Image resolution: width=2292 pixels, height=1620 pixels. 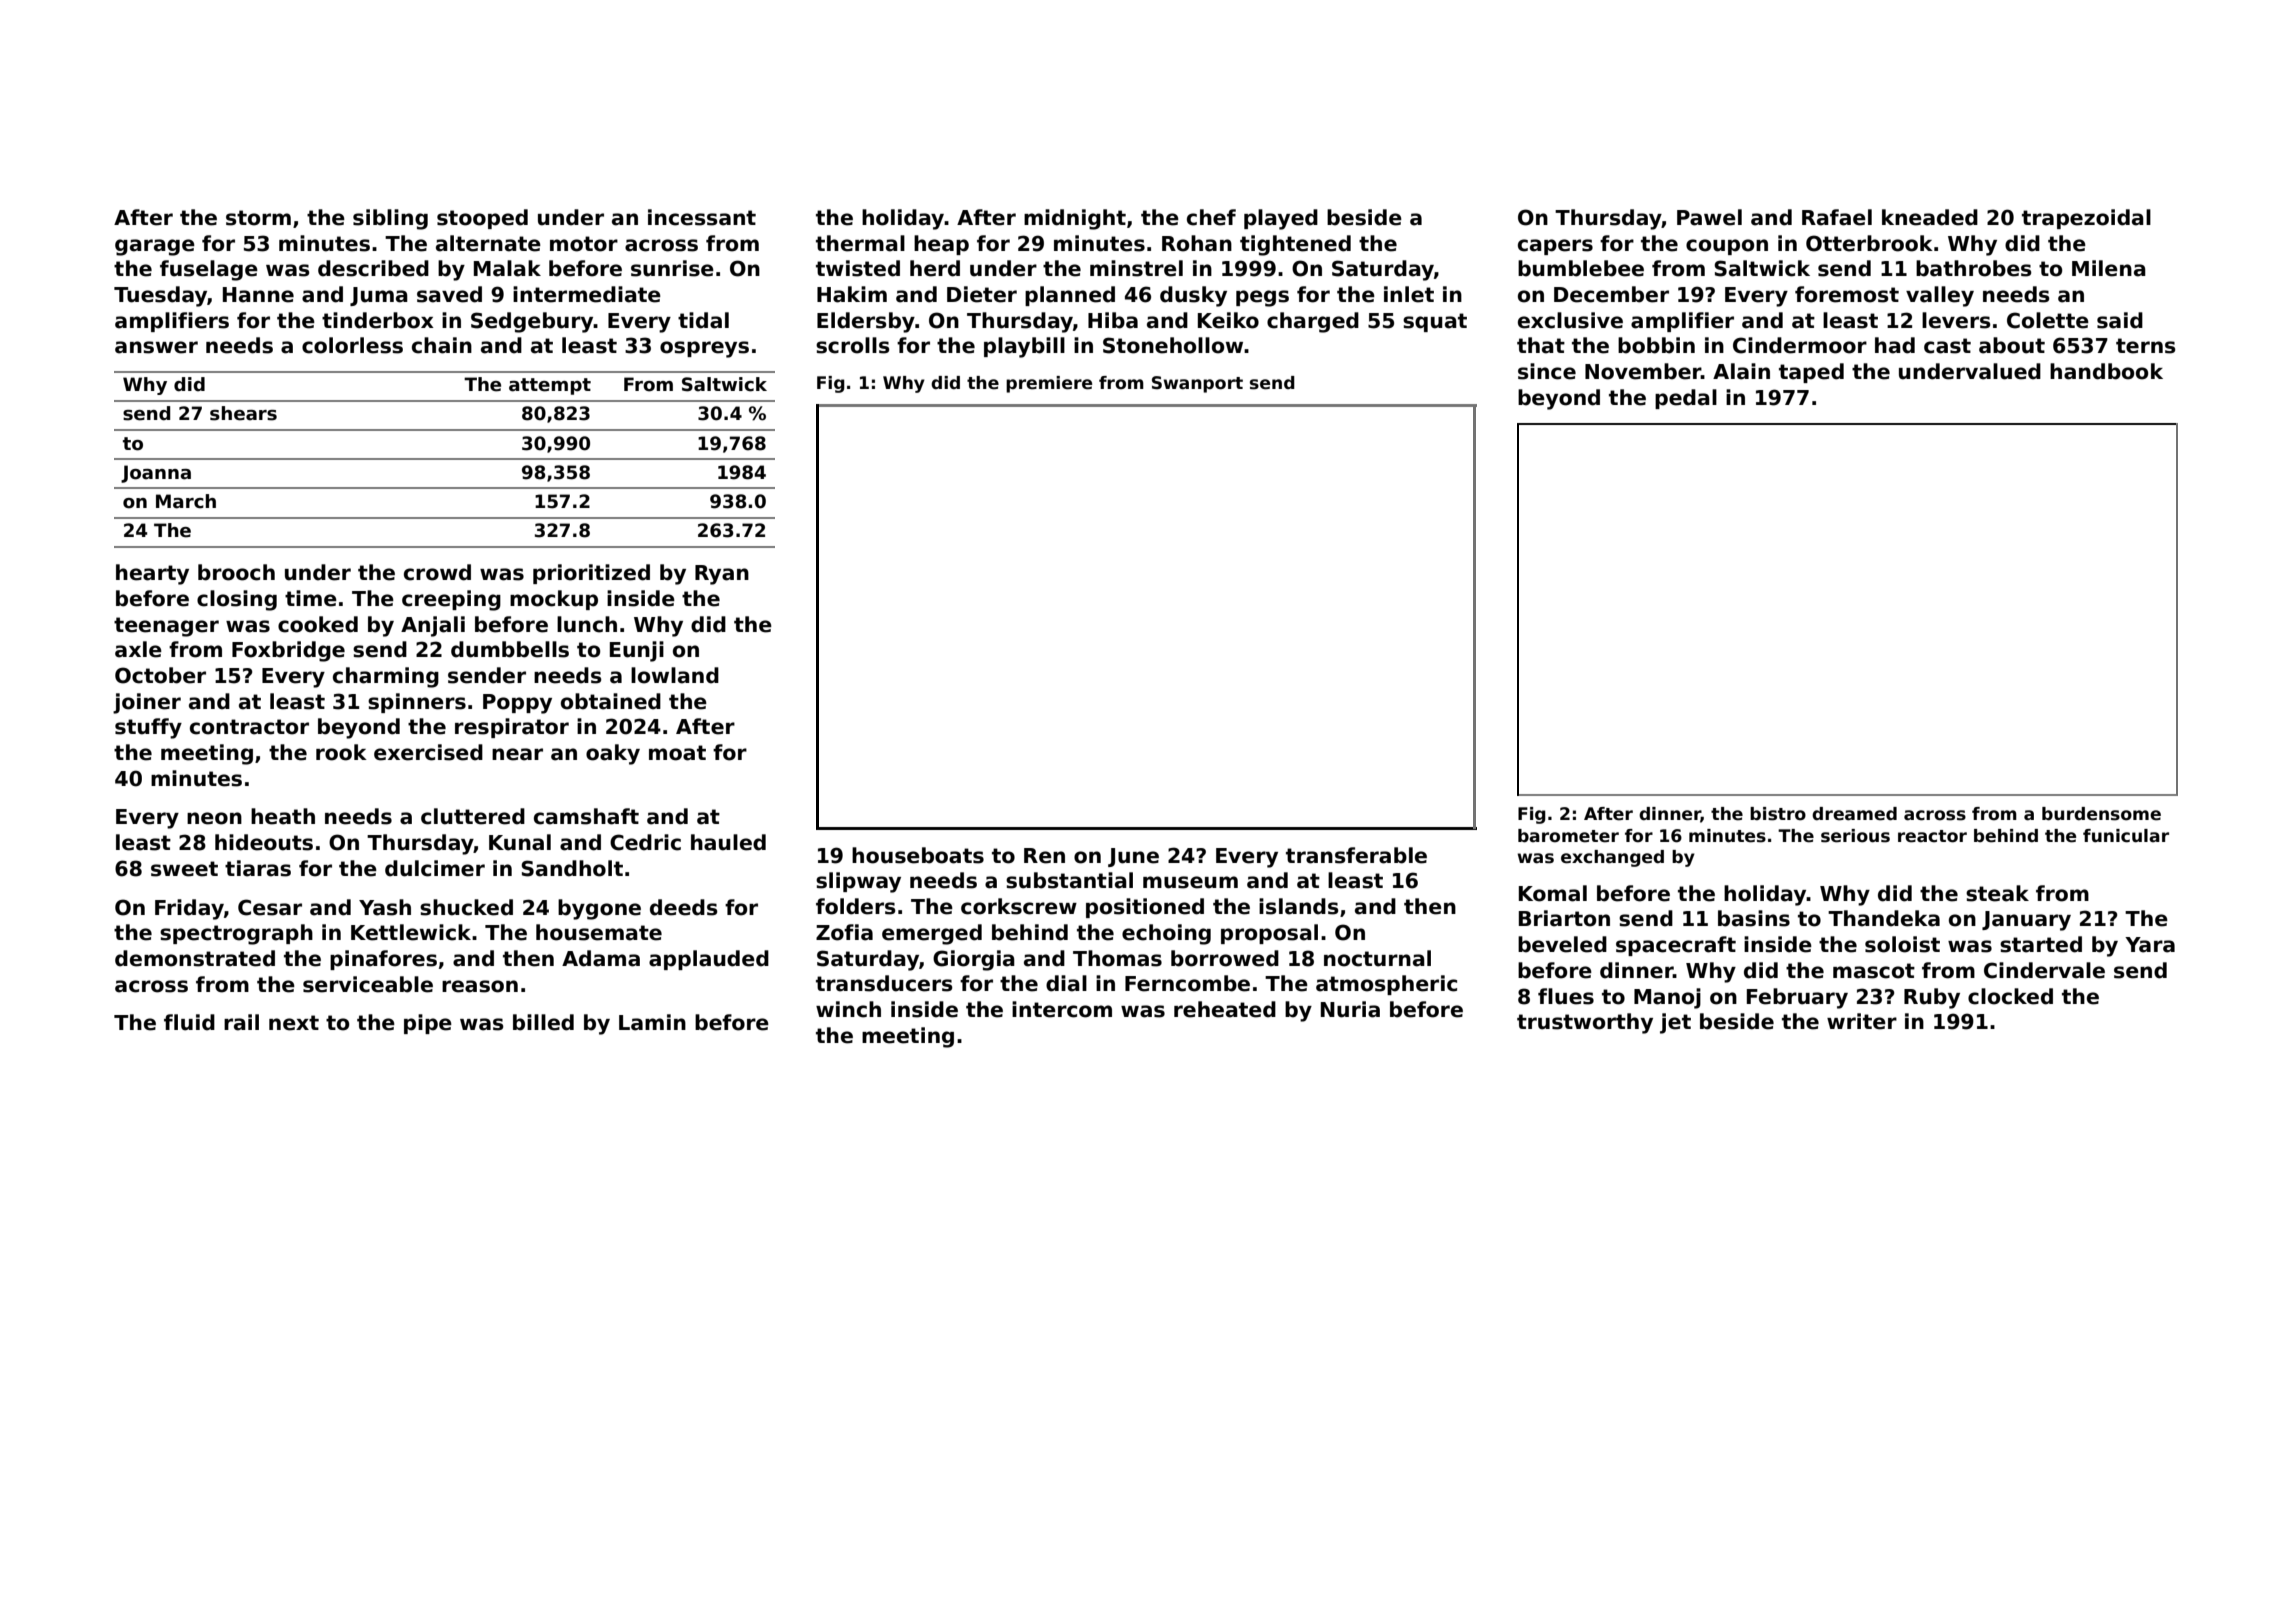 What do you see at coordinates (1211, 217) in the screenshot?
I see `chef` at bounding box center [1211, 217].
